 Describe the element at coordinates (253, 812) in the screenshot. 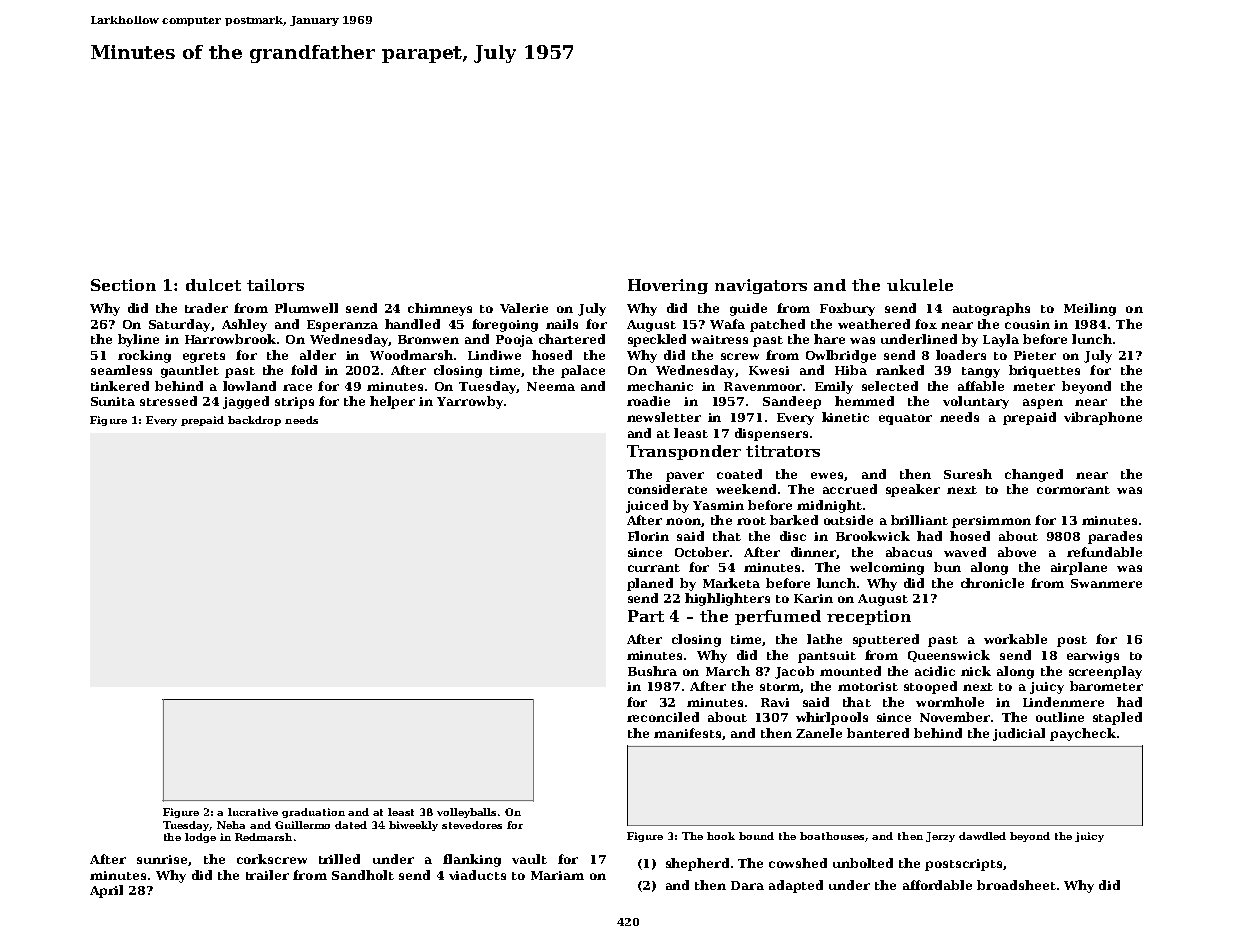

I see `lucrative` at that location.
